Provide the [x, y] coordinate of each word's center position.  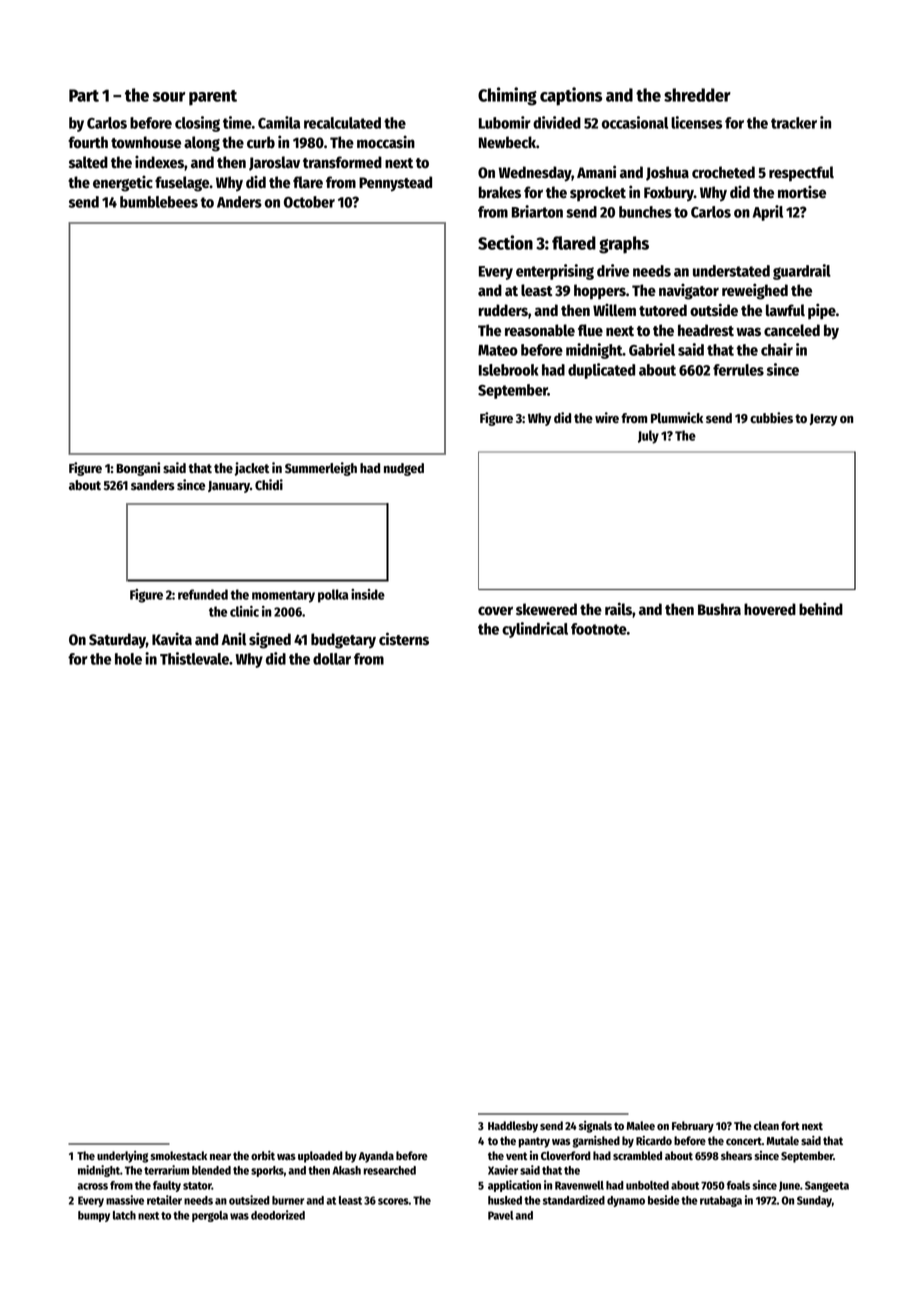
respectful [801, 174]
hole [128, 659]
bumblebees [159, 202]
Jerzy [823, 420]
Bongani [138, 469]
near [220, 1156]
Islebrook [508, 370]
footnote [599, 629]
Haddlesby [513, 1127]
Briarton [537, 211]
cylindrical [535, 630]
